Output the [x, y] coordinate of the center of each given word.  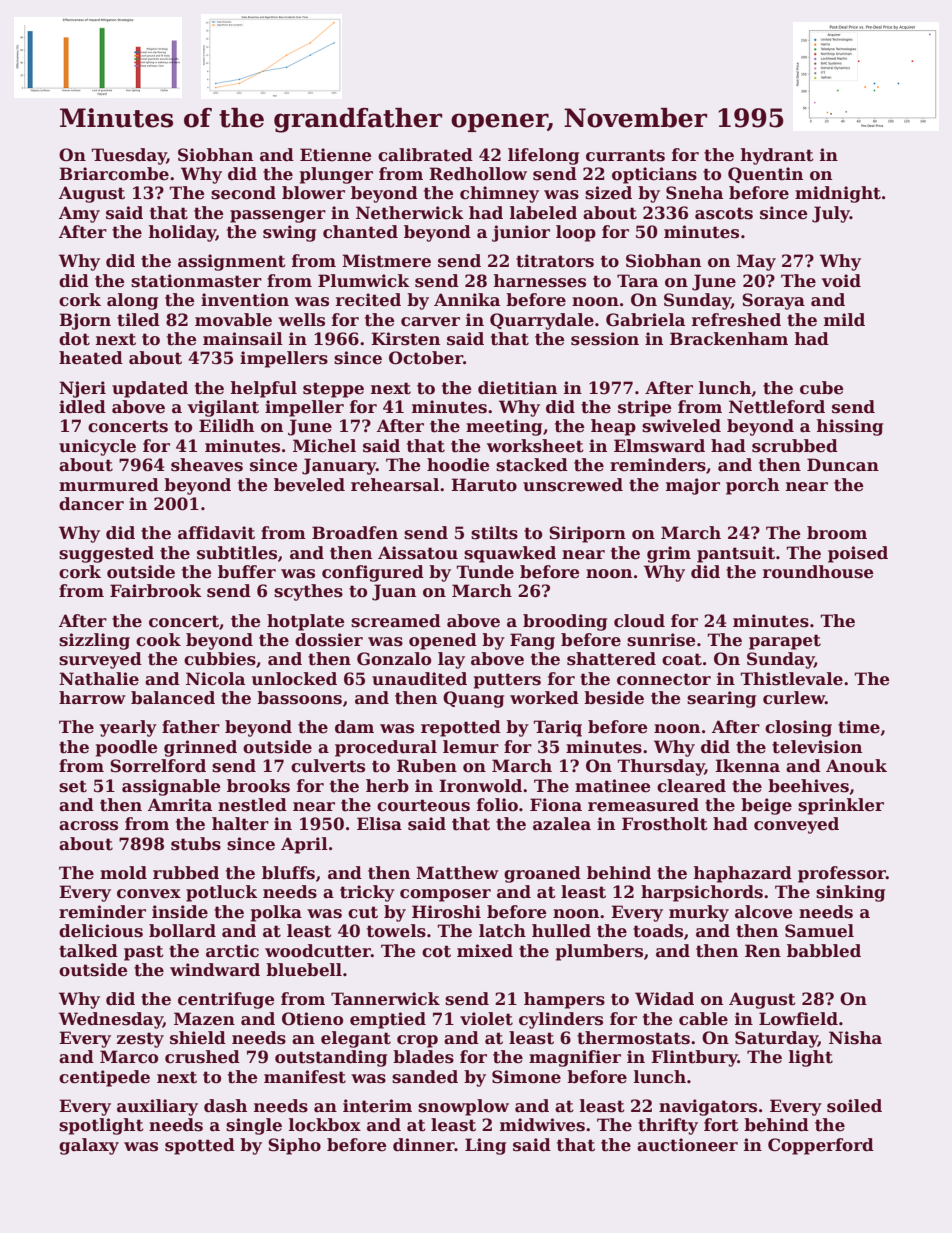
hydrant [777, 156]
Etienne [336, 155]
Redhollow [478, 174]
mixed [485, 951]
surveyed [100, 660]
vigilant [223, 408]
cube [822, 388]
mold [123, 873]
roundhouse [818, 572]
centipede [104, 1078]
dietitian [517, 388]
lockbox [325, 1125]
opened [443, 641]
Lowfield [798, 1019]
